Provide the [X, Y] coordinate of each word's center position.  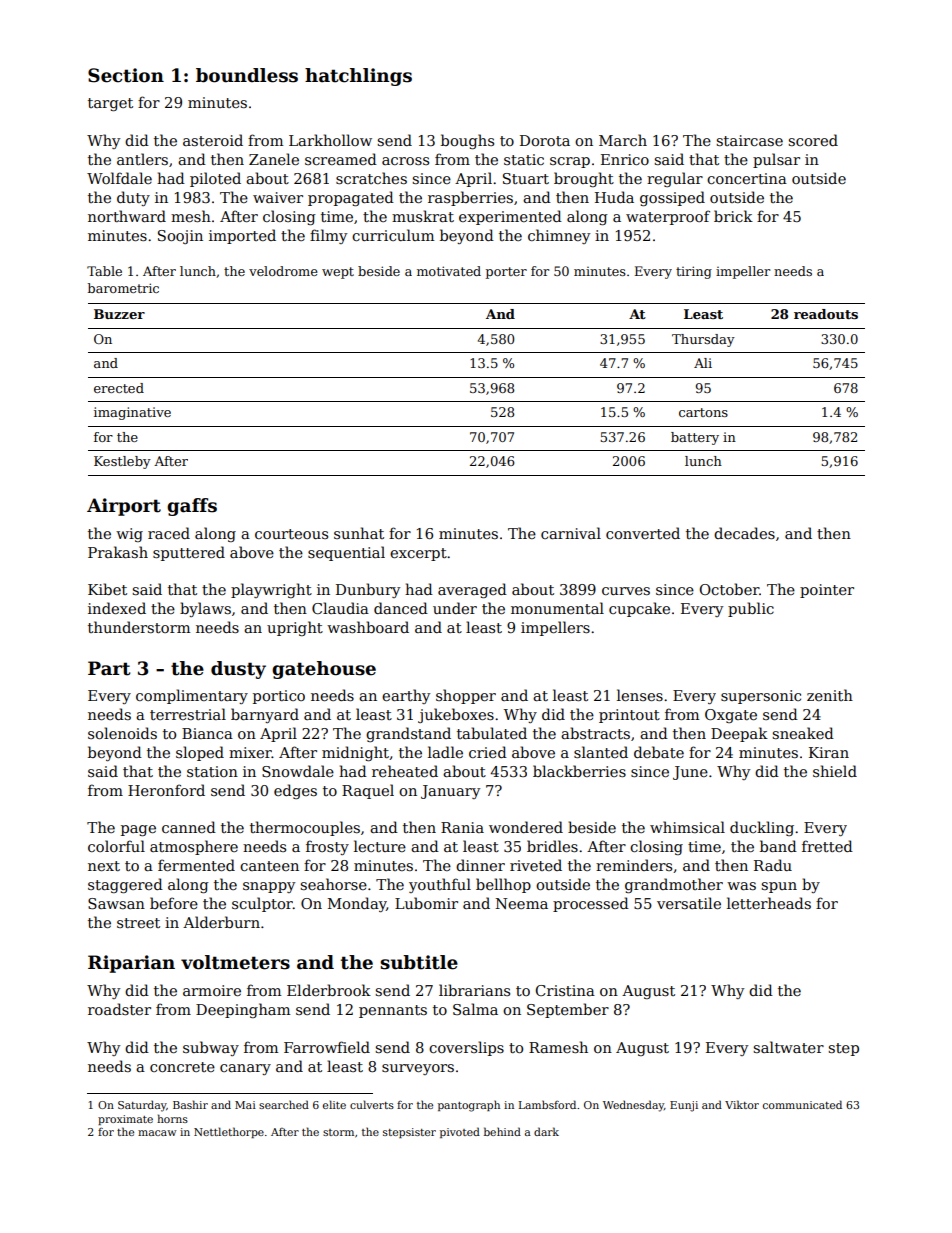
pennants [393, 1011]
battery [695, 438]
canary [245, 1069]
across [405, 161]
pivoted [460, 1132]
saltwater [788, 1047]
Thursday [703, 340]
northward [127, 216]
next [104, 866]
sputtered [189, 553]
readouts [826, 314]
